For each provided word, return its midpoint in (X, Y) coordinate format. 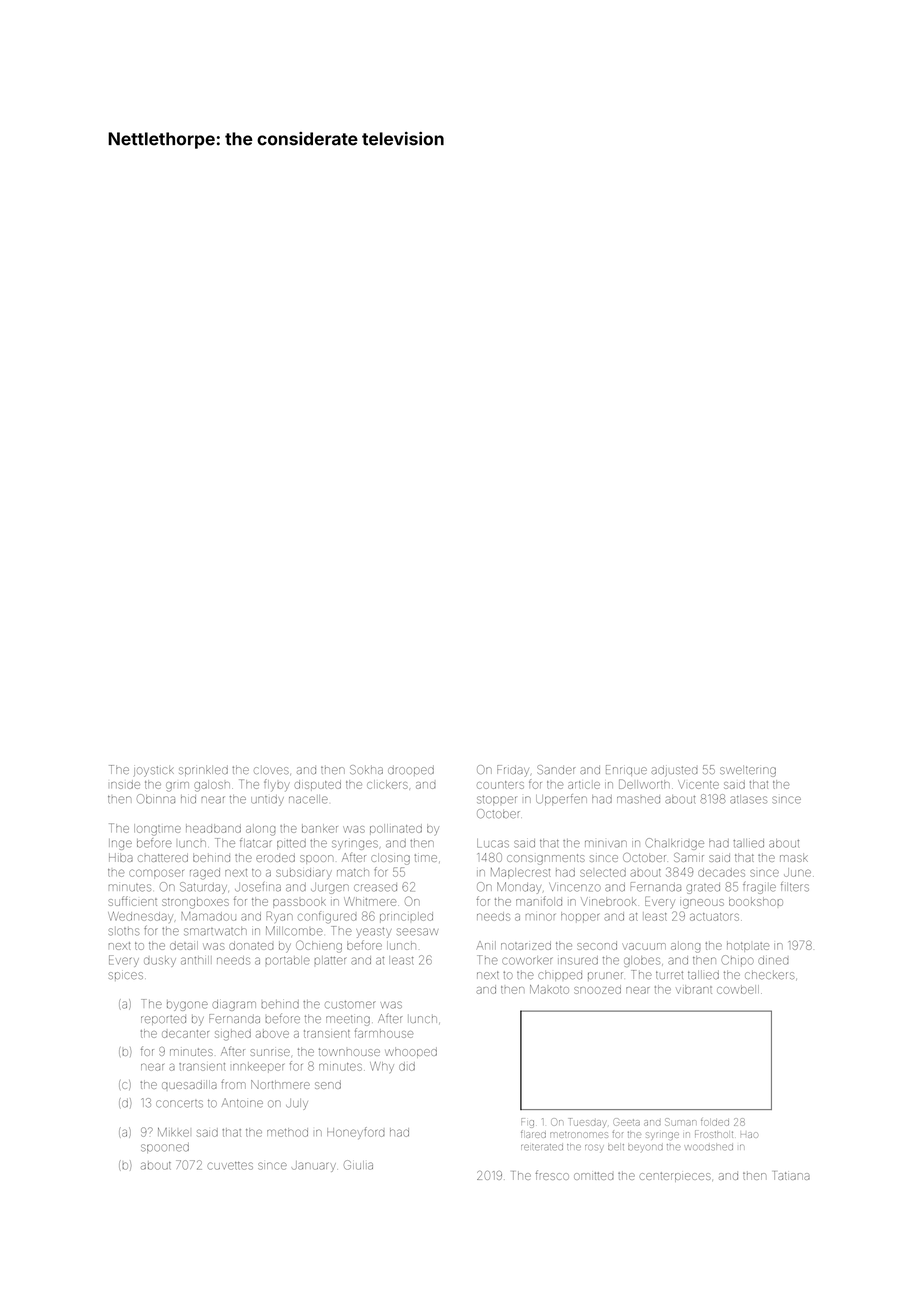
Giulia (358, 1165)
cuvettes (230, 1166)
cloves (271, 770)
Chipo (737, 960)
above (272, 1034)
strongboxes (195, 903)
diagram (234, 1005)
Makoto (549, 989)
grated (703, 888)
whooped (411, 1053)
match (353, 872)
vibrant (694, 989)
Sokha (366, 769)
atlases (748, 799)
